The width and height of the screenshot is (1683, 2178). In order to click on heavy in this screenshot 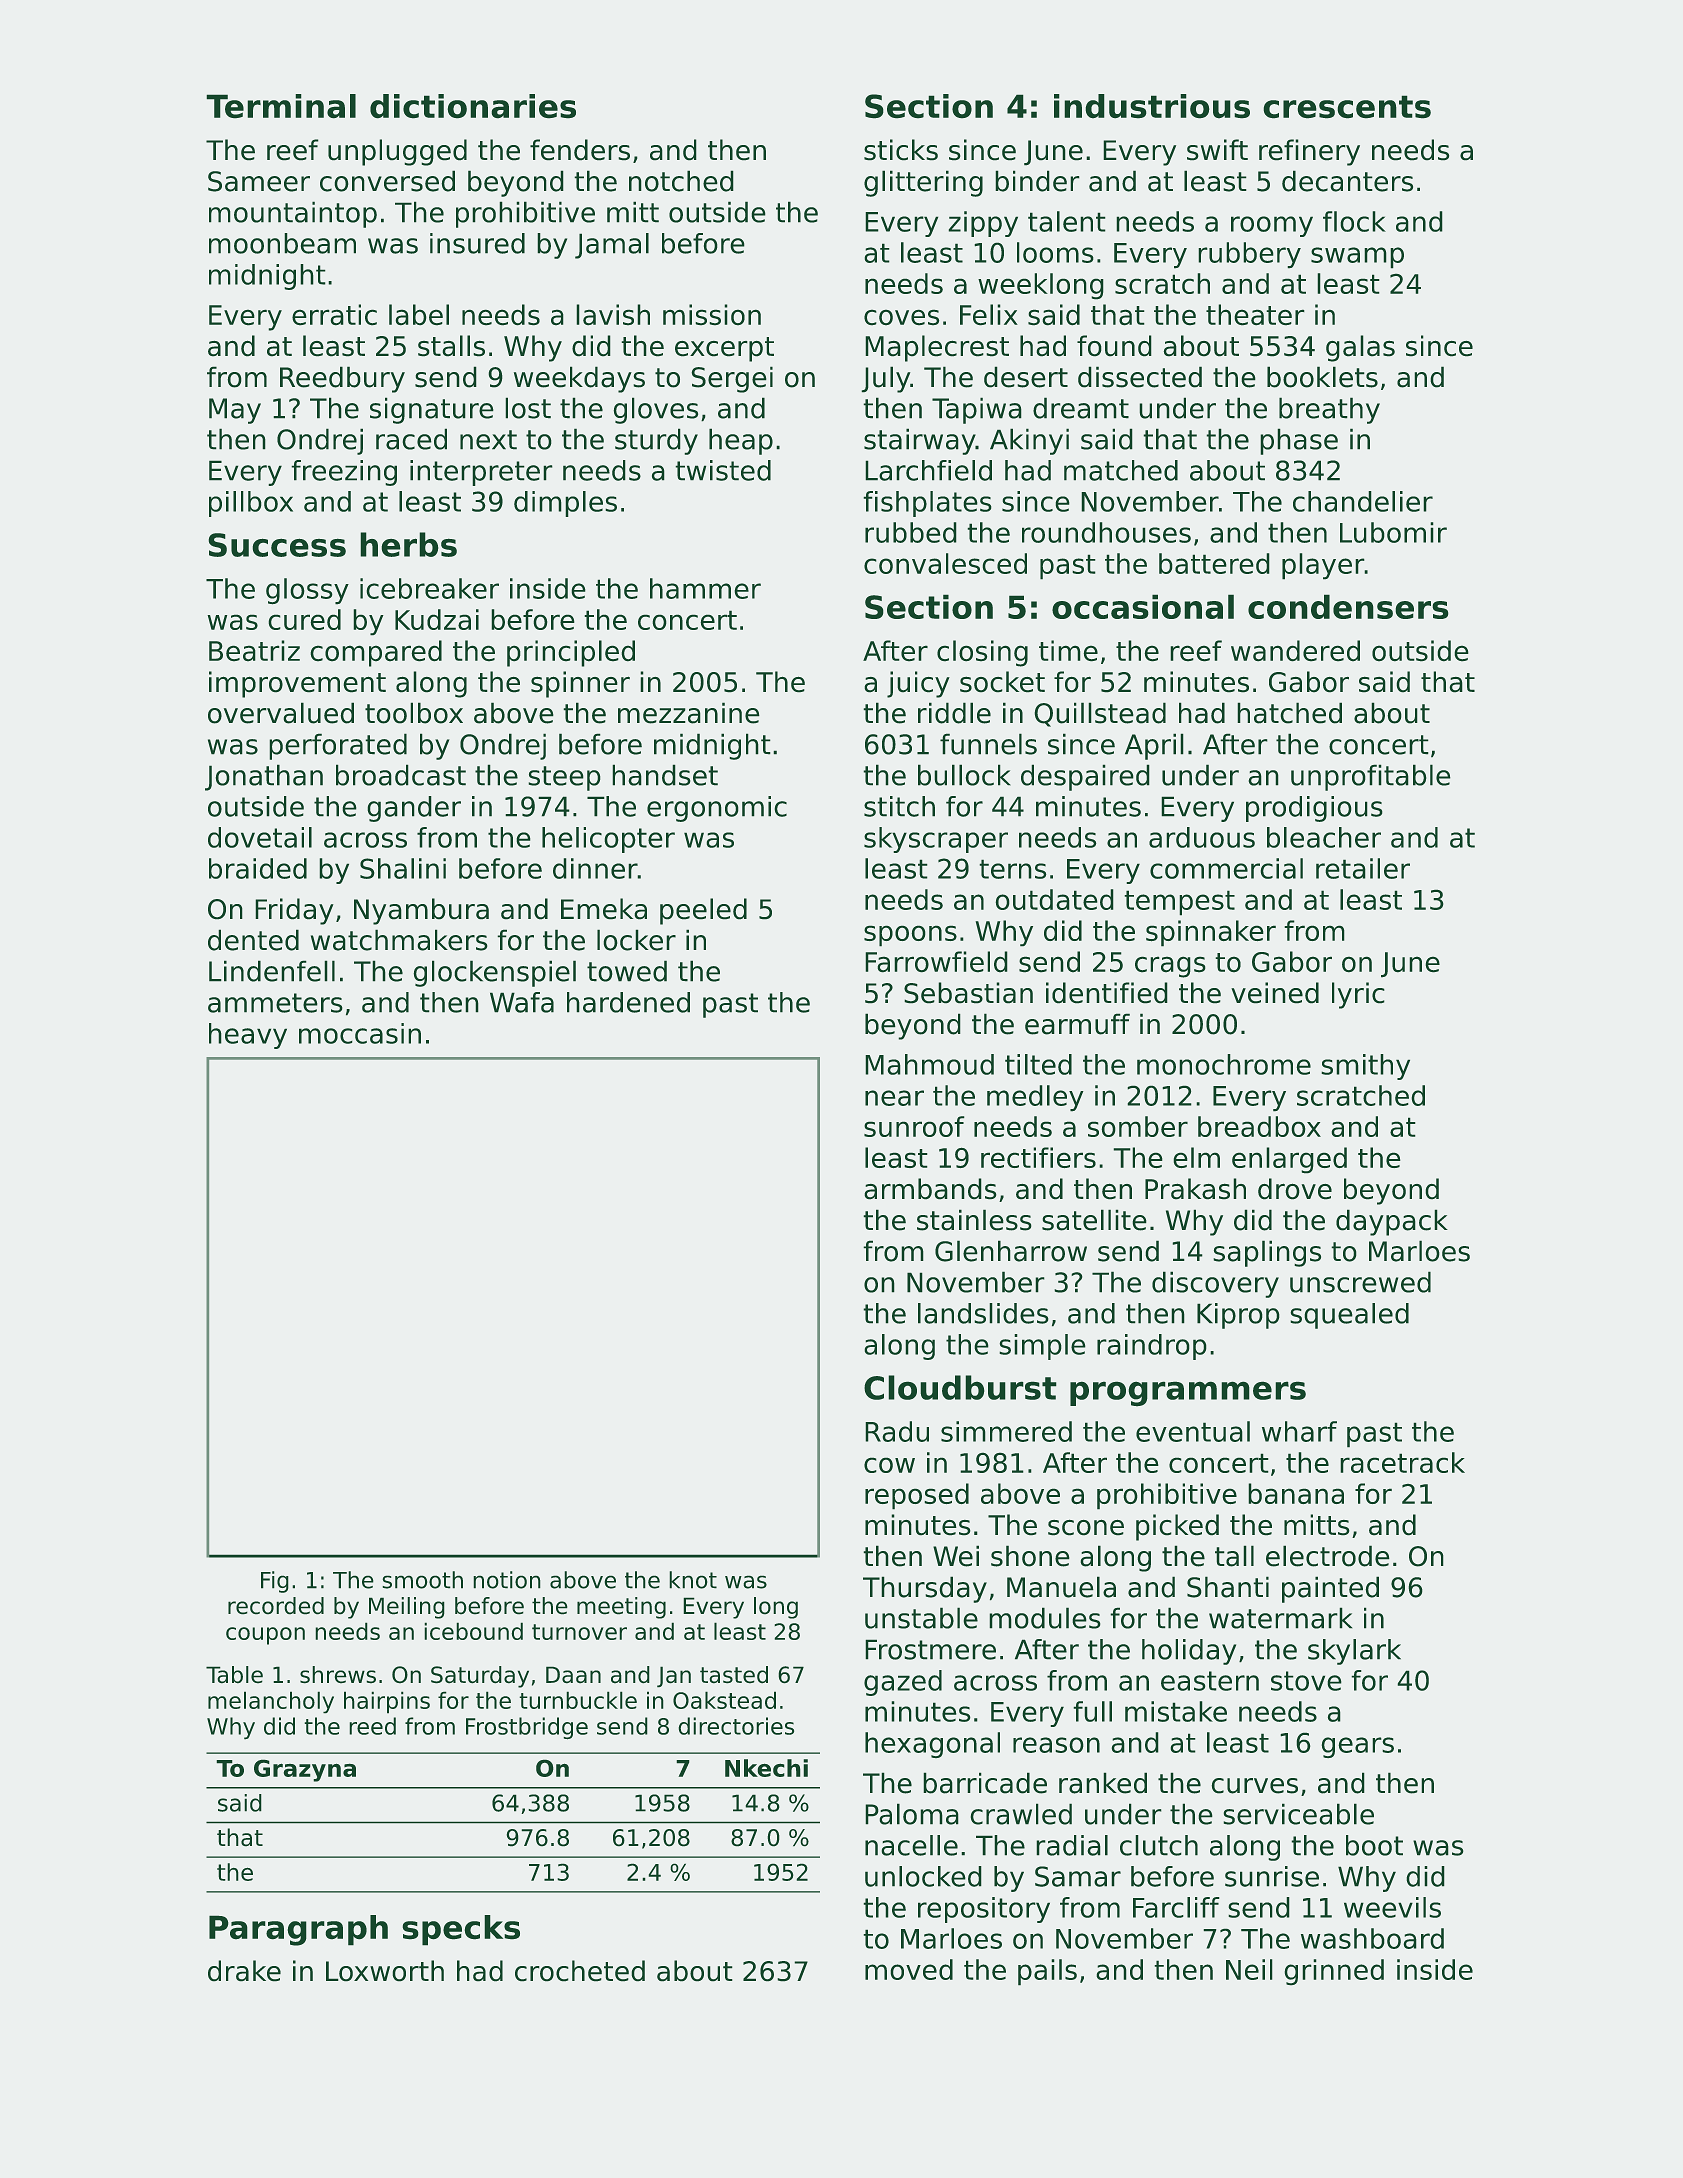, I will do `click(248, 1036)`.
